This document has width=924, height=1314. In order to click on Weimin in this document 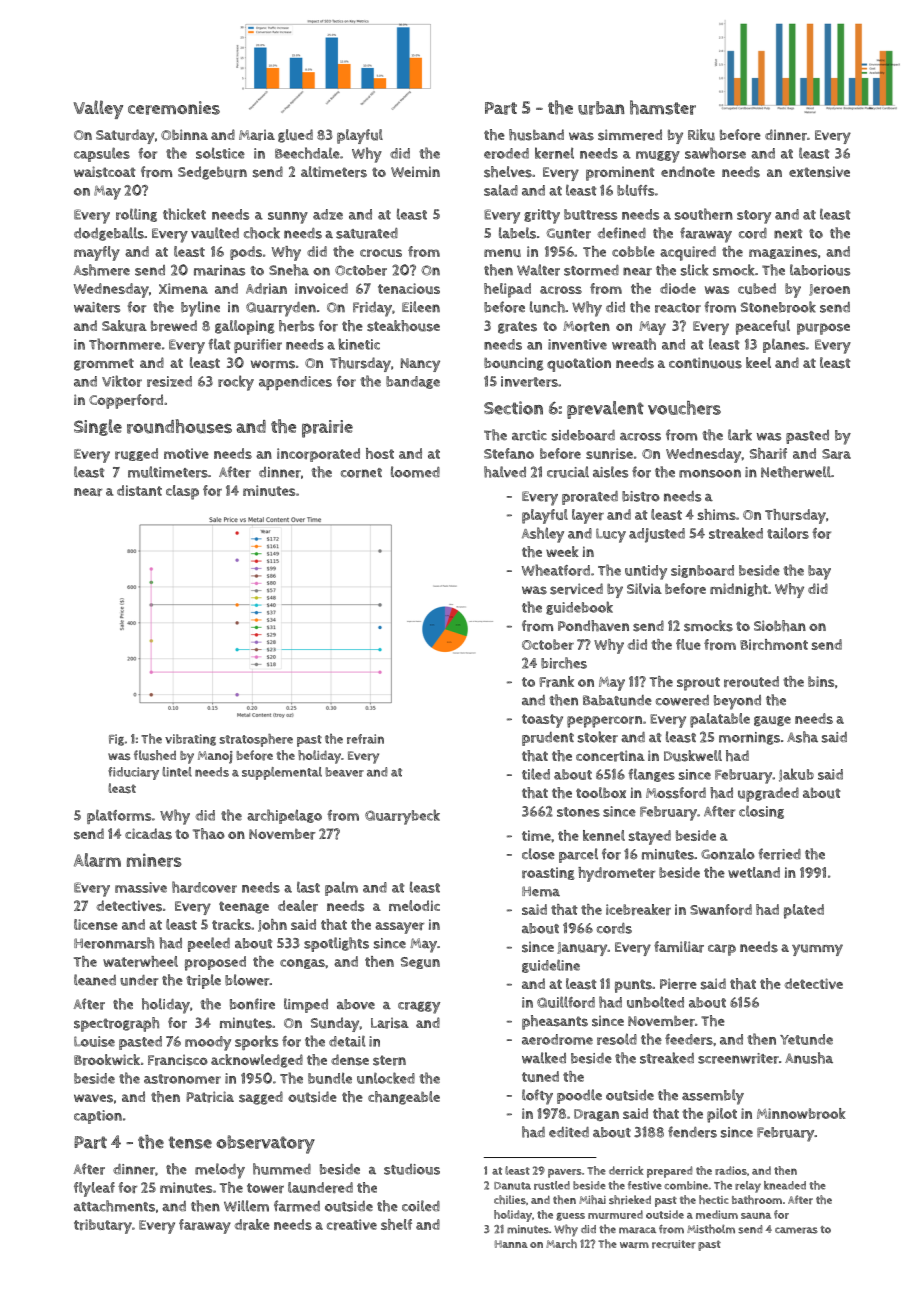, I will do `click(415, 171)`.
